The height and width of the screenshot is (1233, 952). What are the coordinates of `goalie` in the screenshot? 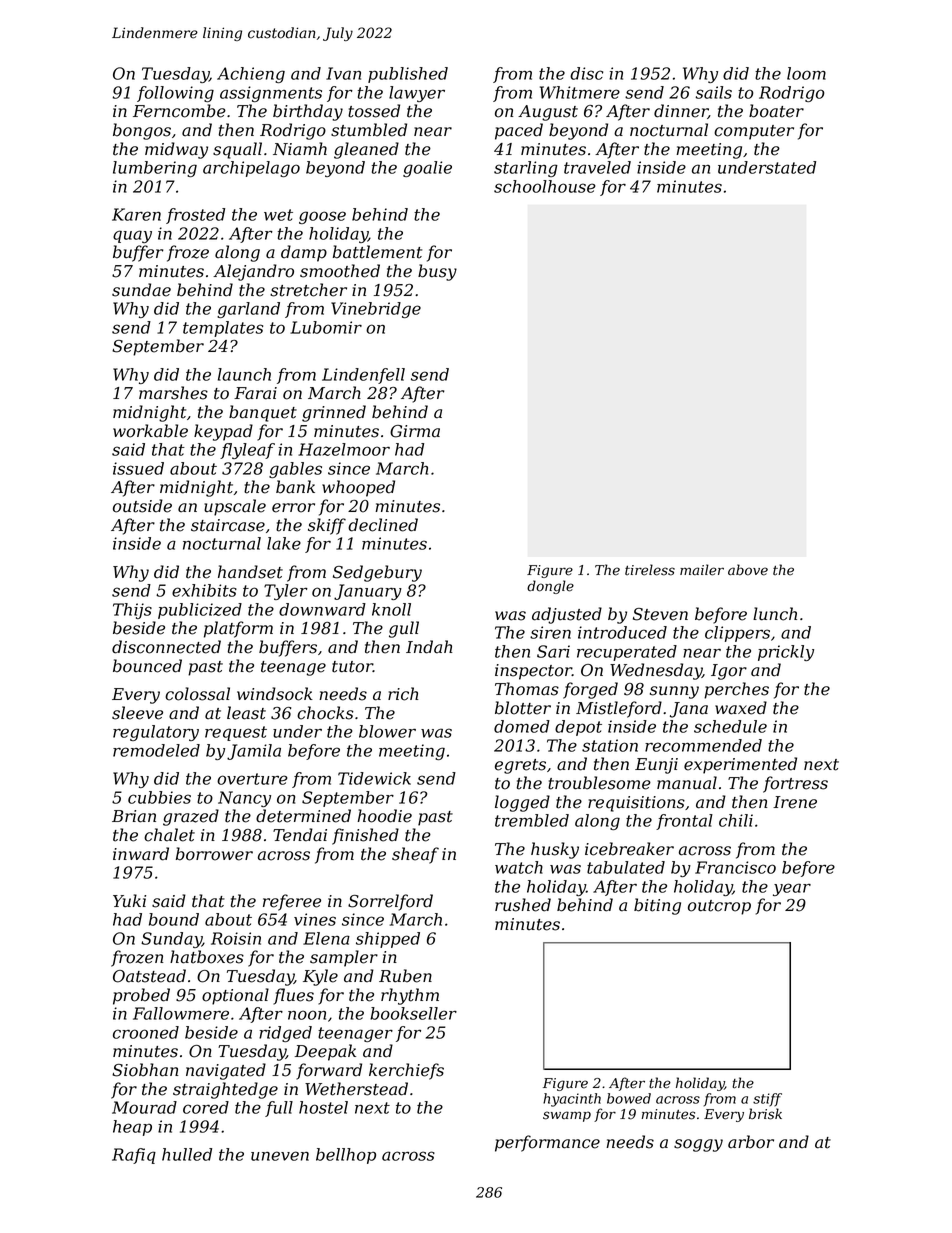 It's located at (427, 169).
